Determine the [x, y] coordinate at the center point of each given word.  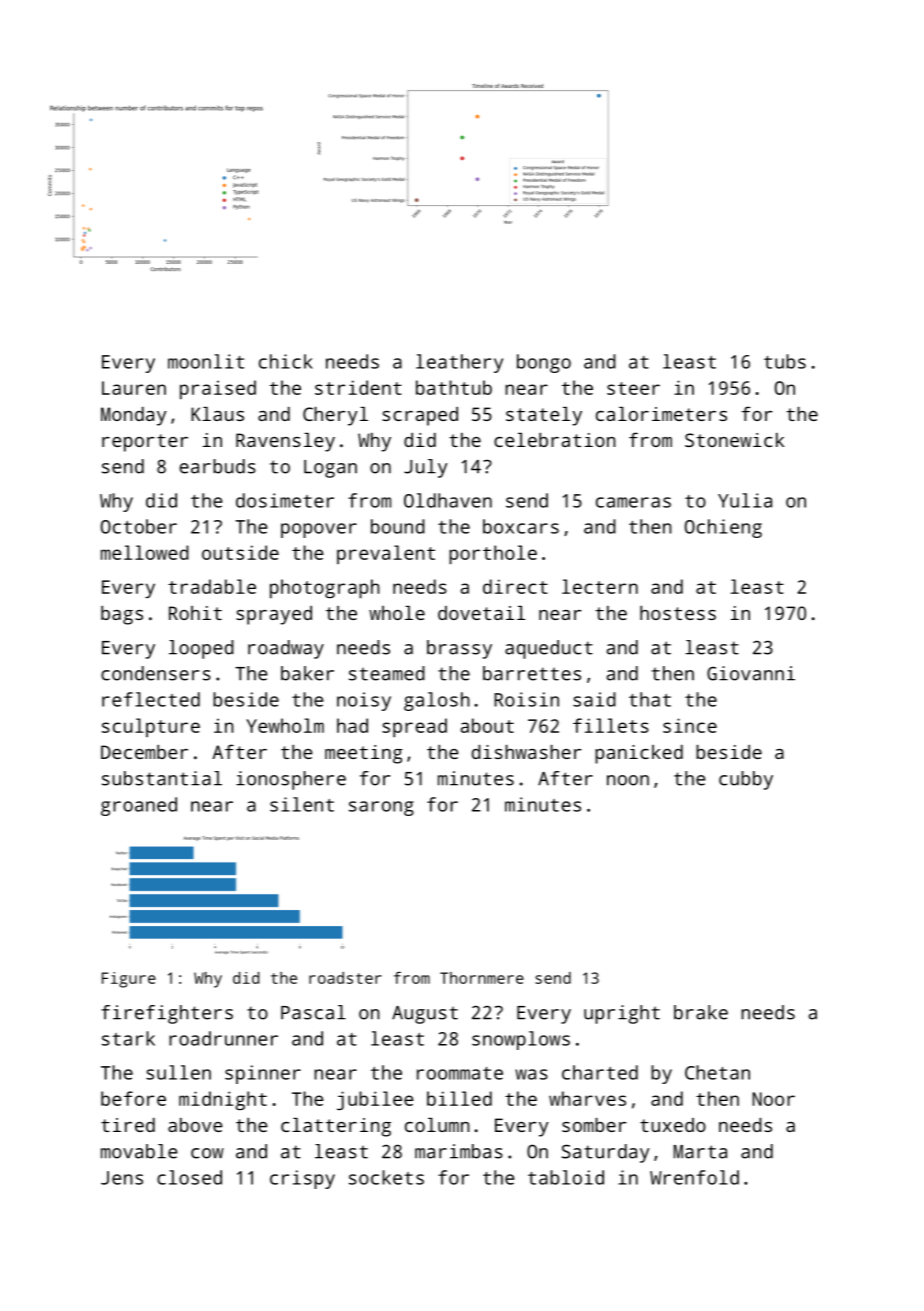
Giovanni [751, 673]
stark [128, 1038]
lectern [600, 586]
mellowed [145, 552]
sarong [381, 808]
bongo [544, 363]
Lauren [134, 388]
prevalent [386, 554]
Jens [122, 1178]
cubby [746, 780]
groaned [139, 806]
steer [633, 388]
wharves [587, 1098]
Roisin [526, 699]
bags [122, 615]
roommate [460, 1073]
